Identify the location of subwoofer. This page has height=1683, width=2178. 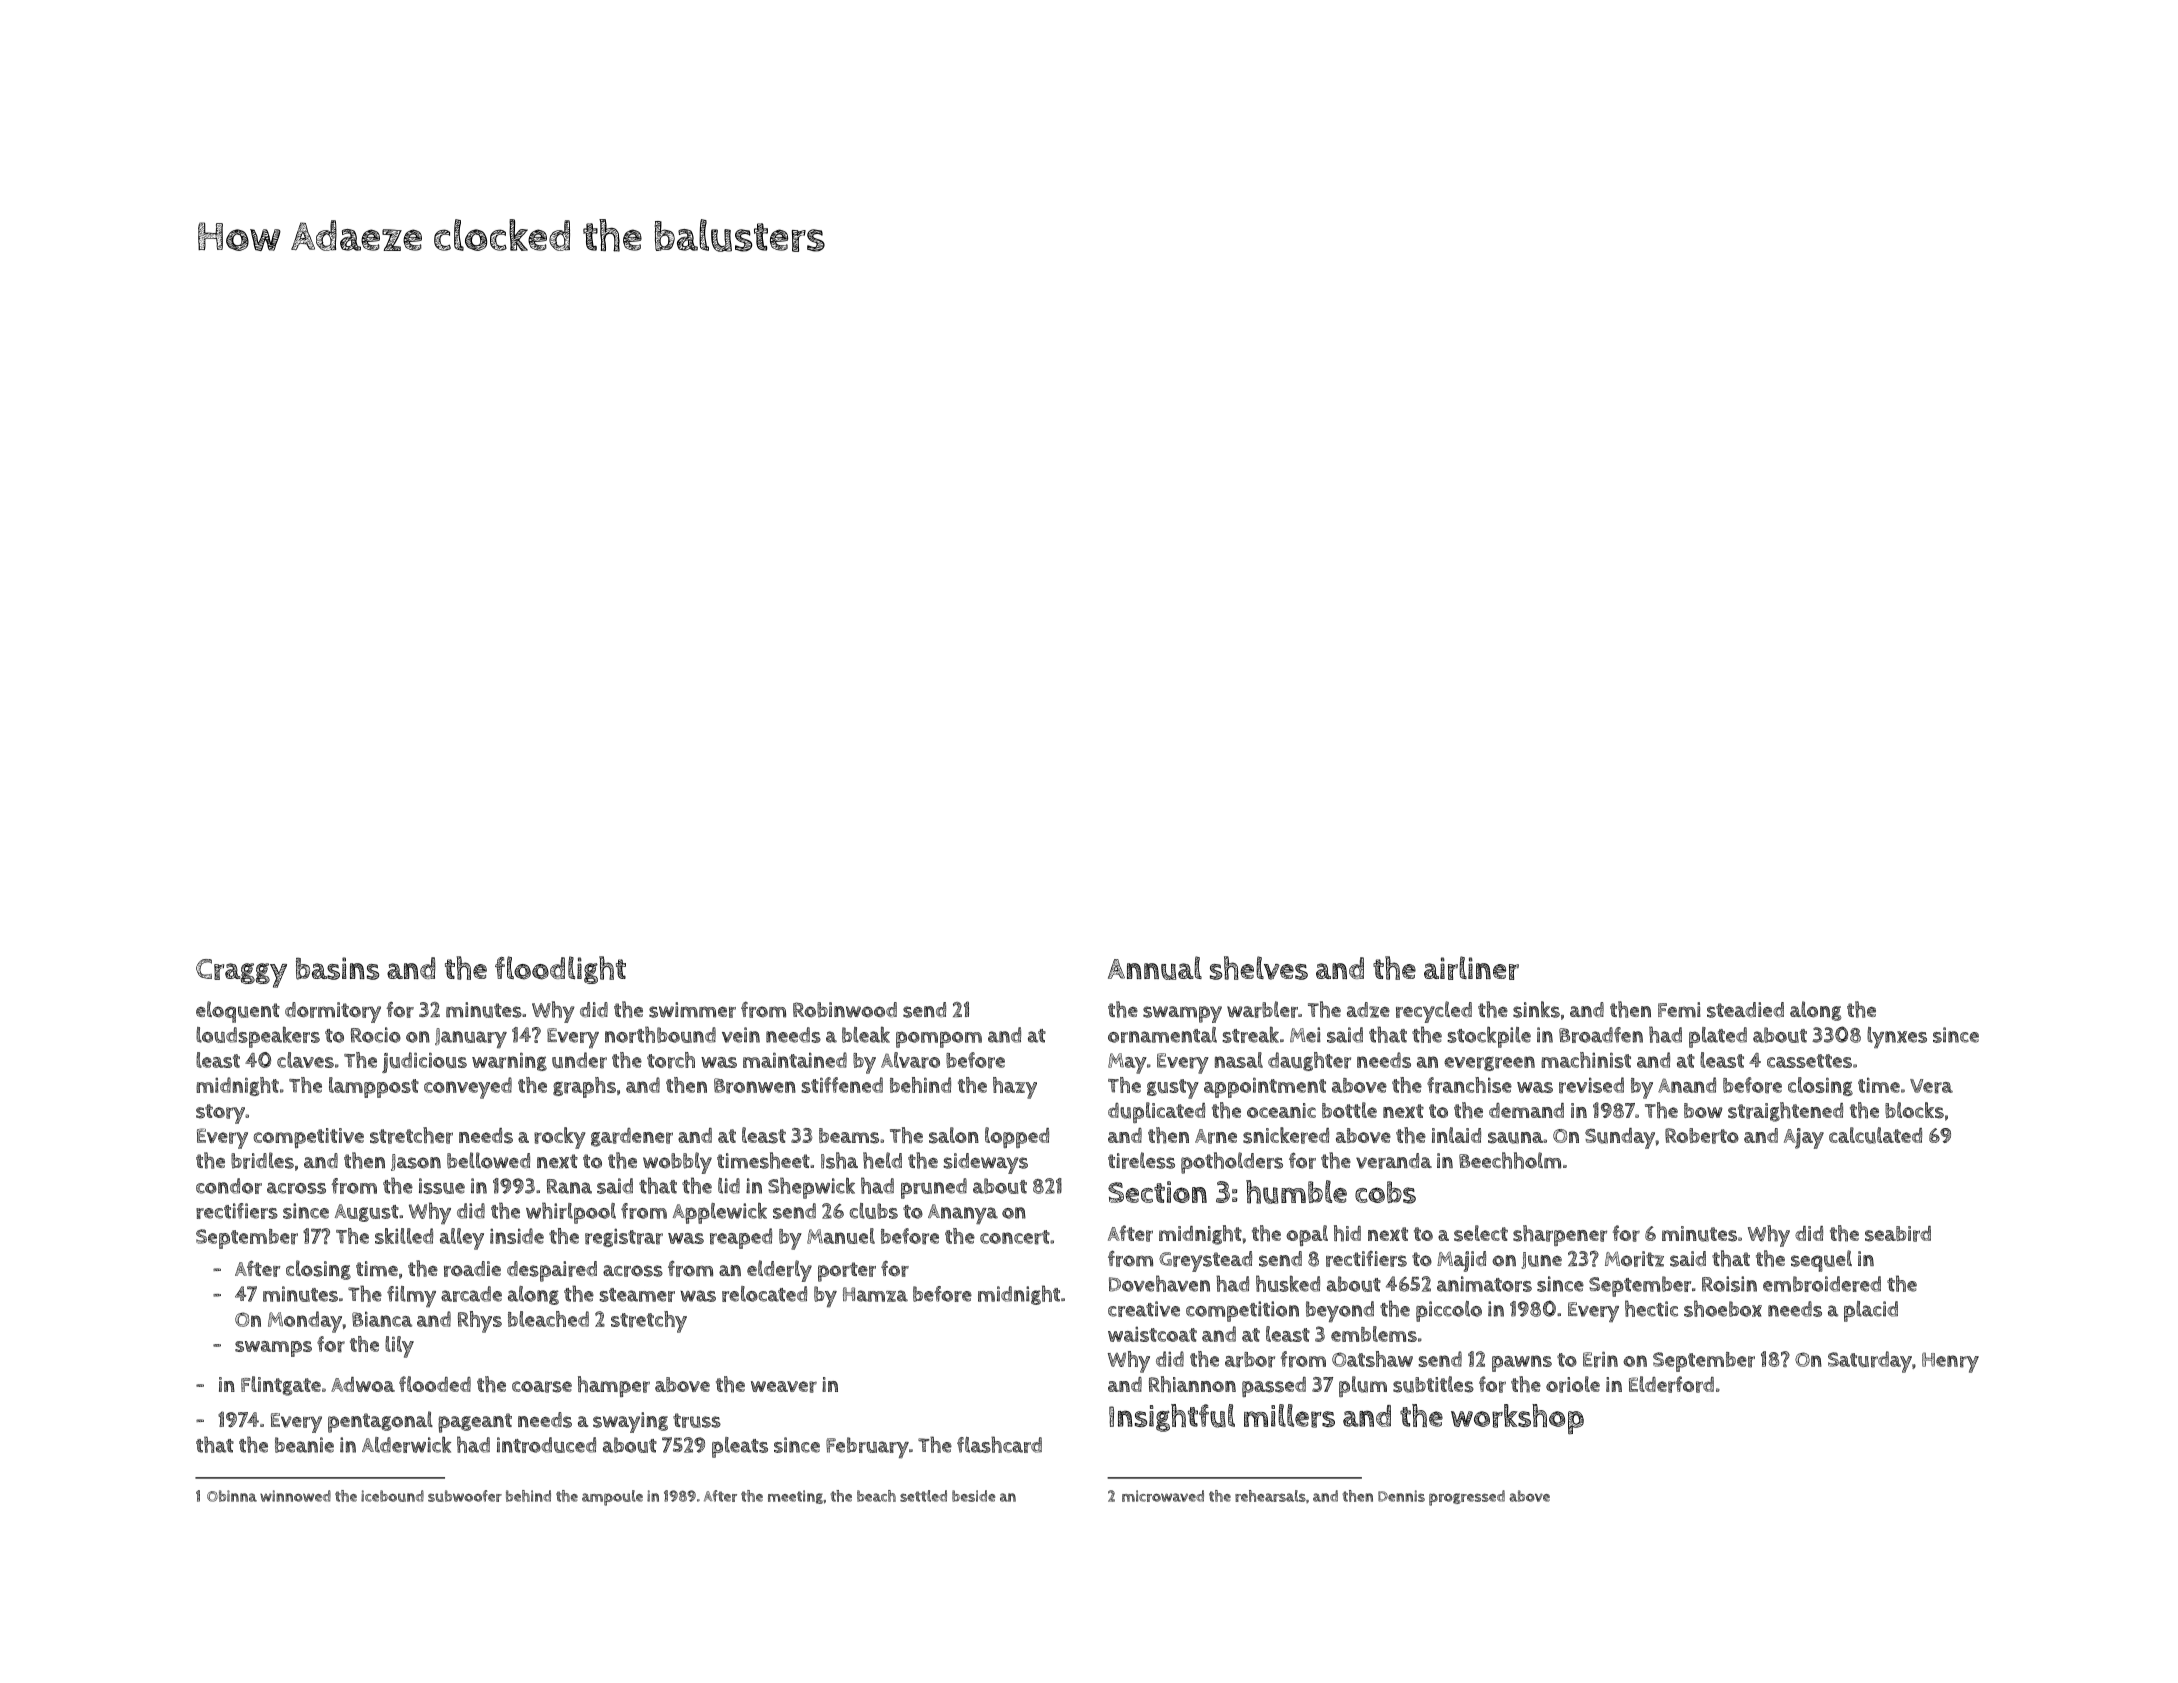
(465, 1496).
